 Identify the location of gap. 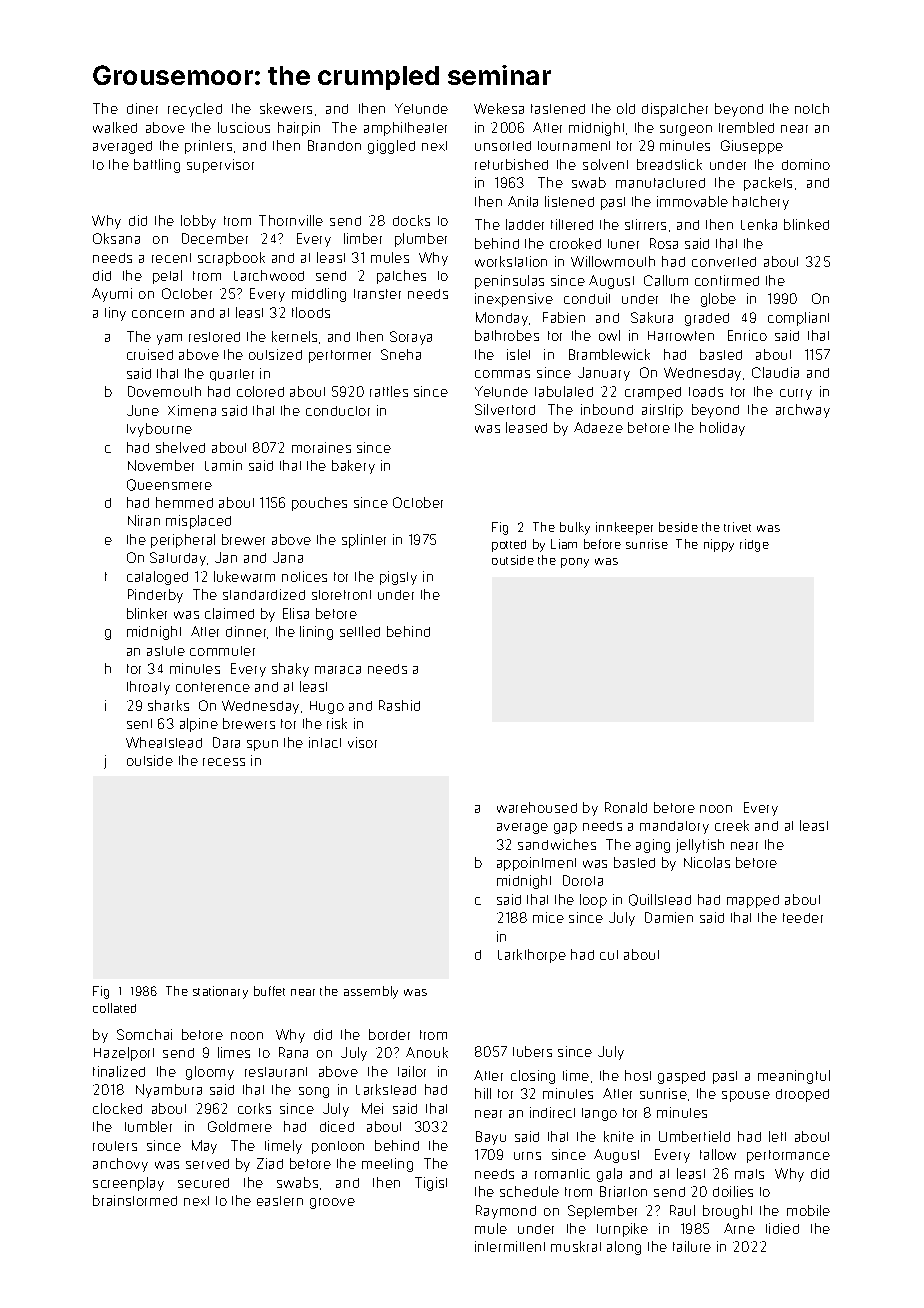
(565, 828).
